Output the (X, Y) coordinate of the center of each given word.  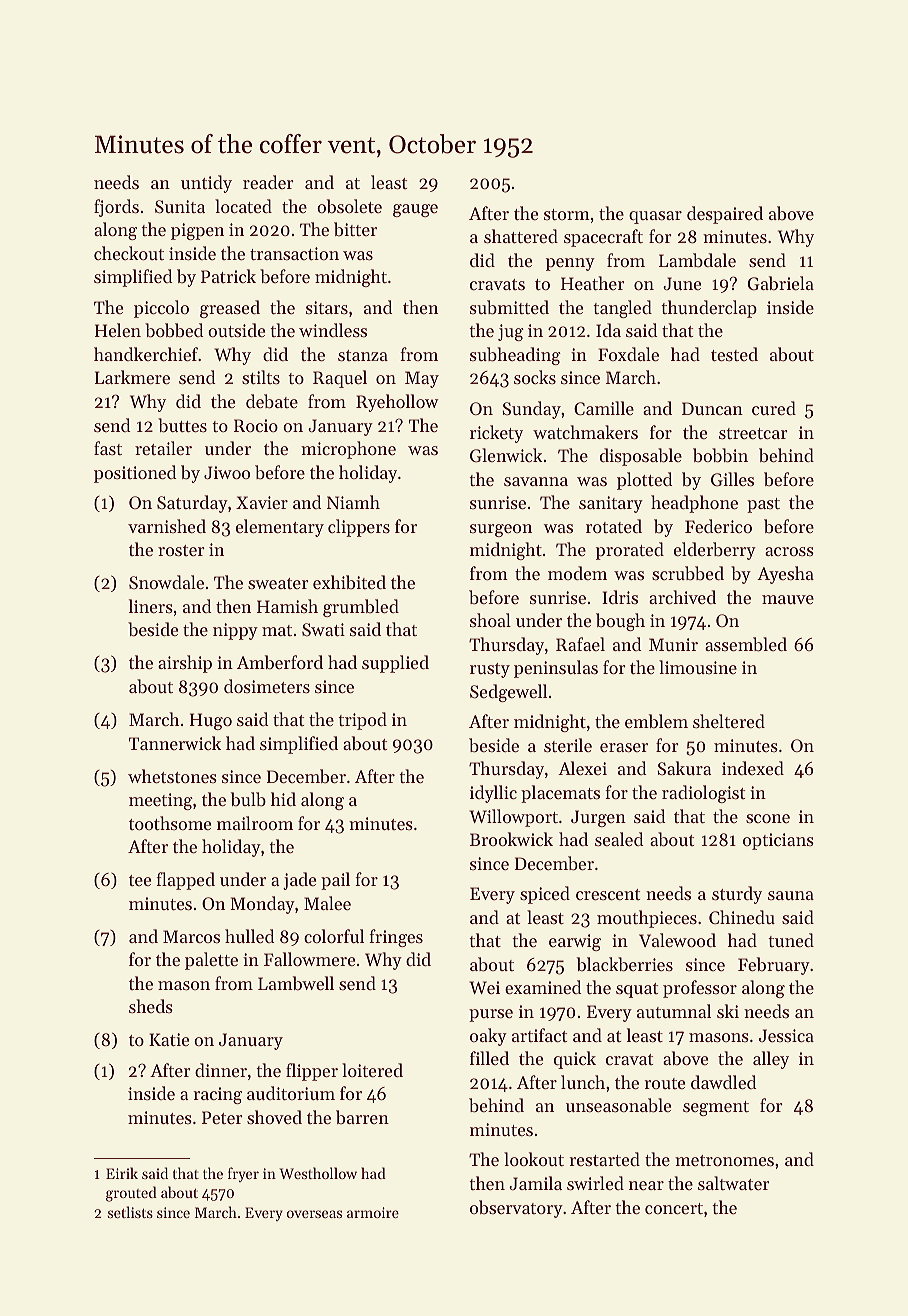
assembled (746, 644)
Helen (118, 330)
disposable (641, 457)
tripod (362, 721)
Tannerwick (175, 743)
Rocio (256, 425)
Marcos (191, 936)
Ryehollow (397, 403)
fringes (396, 938)
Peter (222, 1117)
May (422, 379)
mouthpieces (647, 919)
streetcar (753, 433)
